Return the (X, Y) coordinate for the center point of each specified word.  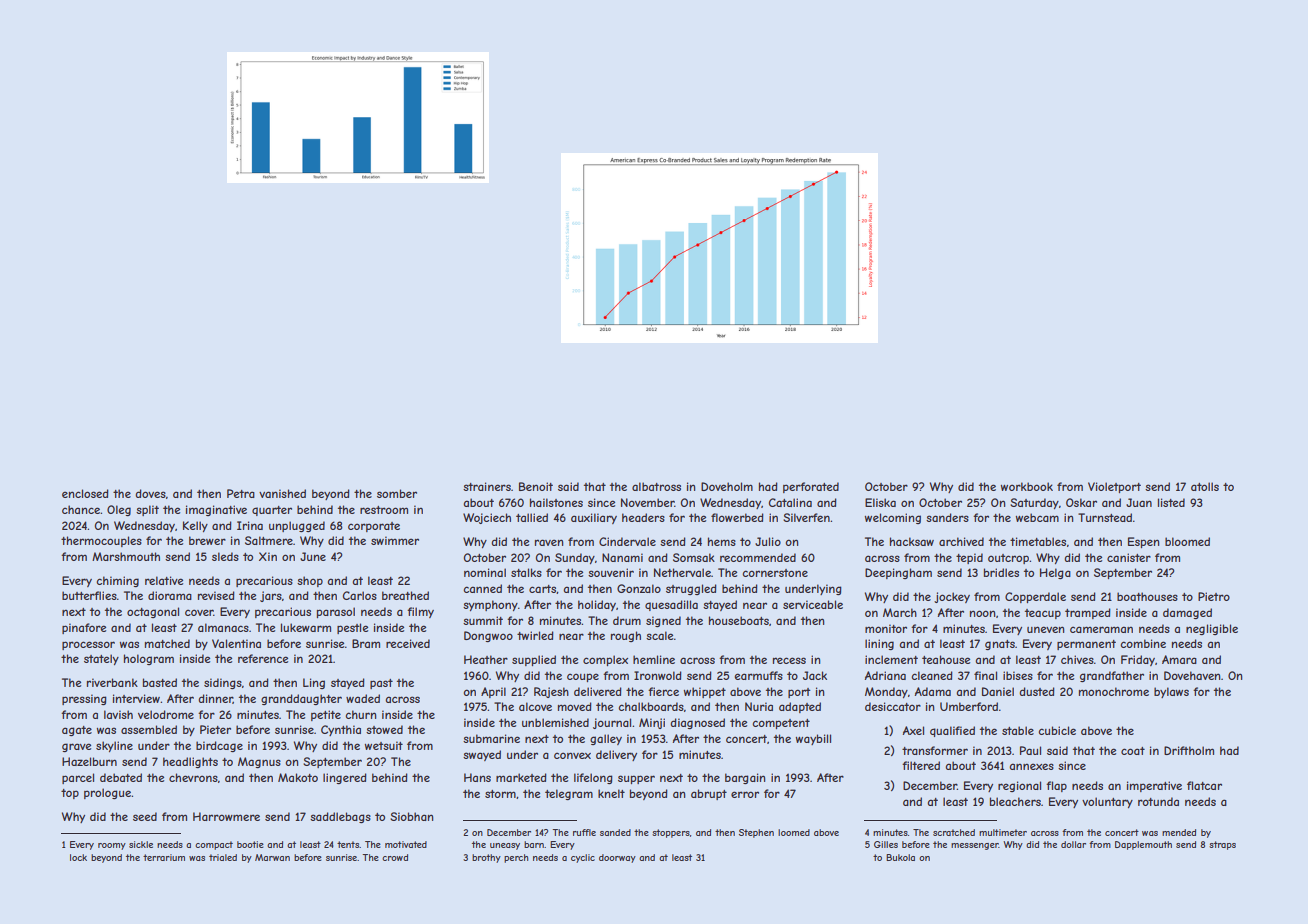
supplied (534, 660)
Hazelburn (89, 761)
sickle (141, 844)
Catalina (790, 502)
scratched (954, 832)
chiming (117, 581)
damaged (1187, 613)
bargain (745, 778)
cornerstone (775, 573)
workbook (1027, 486)
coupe (583, 677)
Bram (366, 643)
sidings (223, 683)
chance (81, 509)
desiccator (893, 706)
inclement (891, 659)
